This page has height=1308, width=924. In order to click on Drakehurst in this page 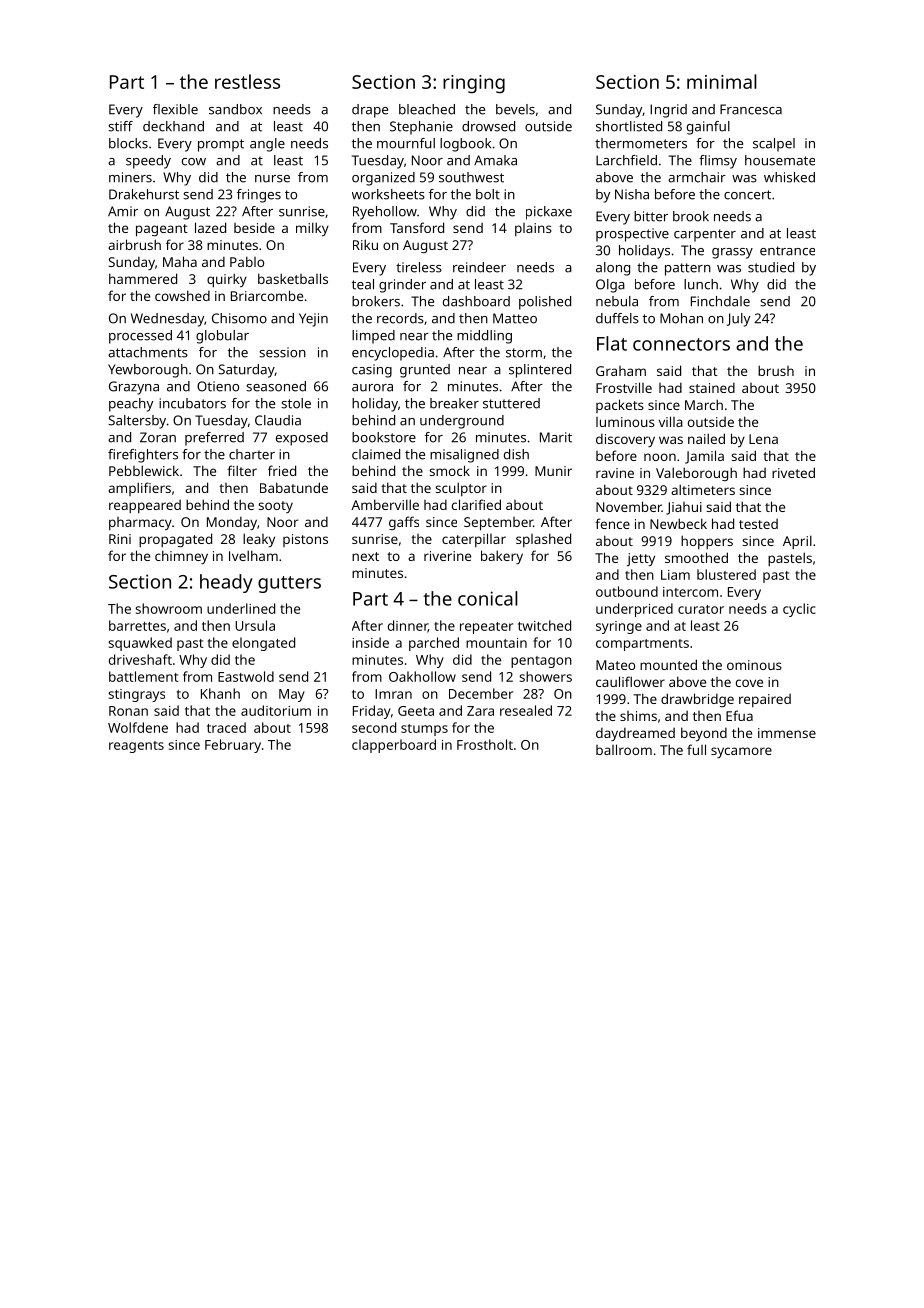, I will do `click(144, 194)`.
